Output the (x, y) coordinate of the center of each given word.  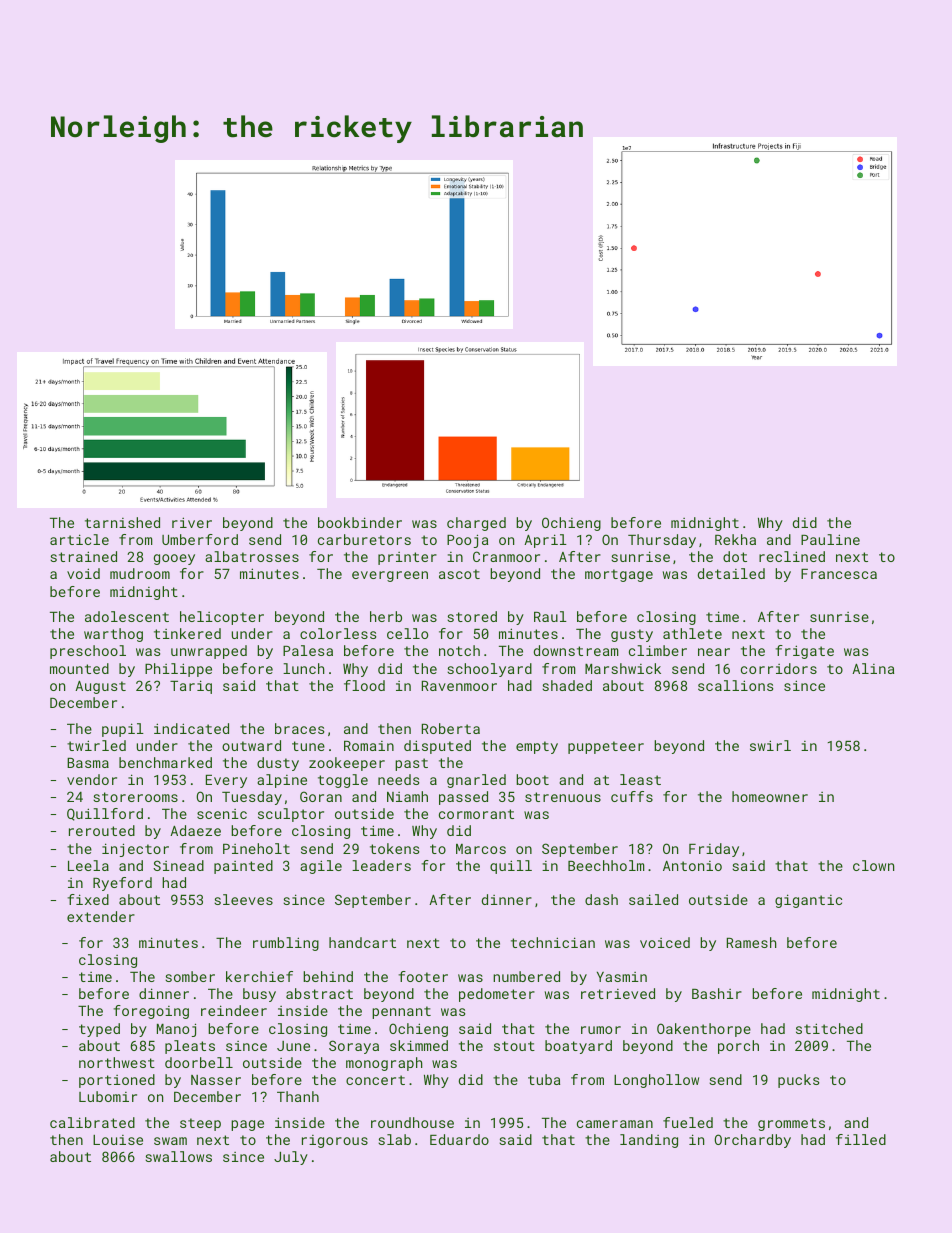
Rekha (735, 539)
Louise (118, 1140)
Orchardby (752, 1141)
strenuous (563, 797)
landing (649, 1141)
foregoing (151, 1012)
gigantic (808, 901)
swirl (770, 745)
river (192, 522)
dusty (278, 764)
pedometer (497, 995)
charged (476, 524)
